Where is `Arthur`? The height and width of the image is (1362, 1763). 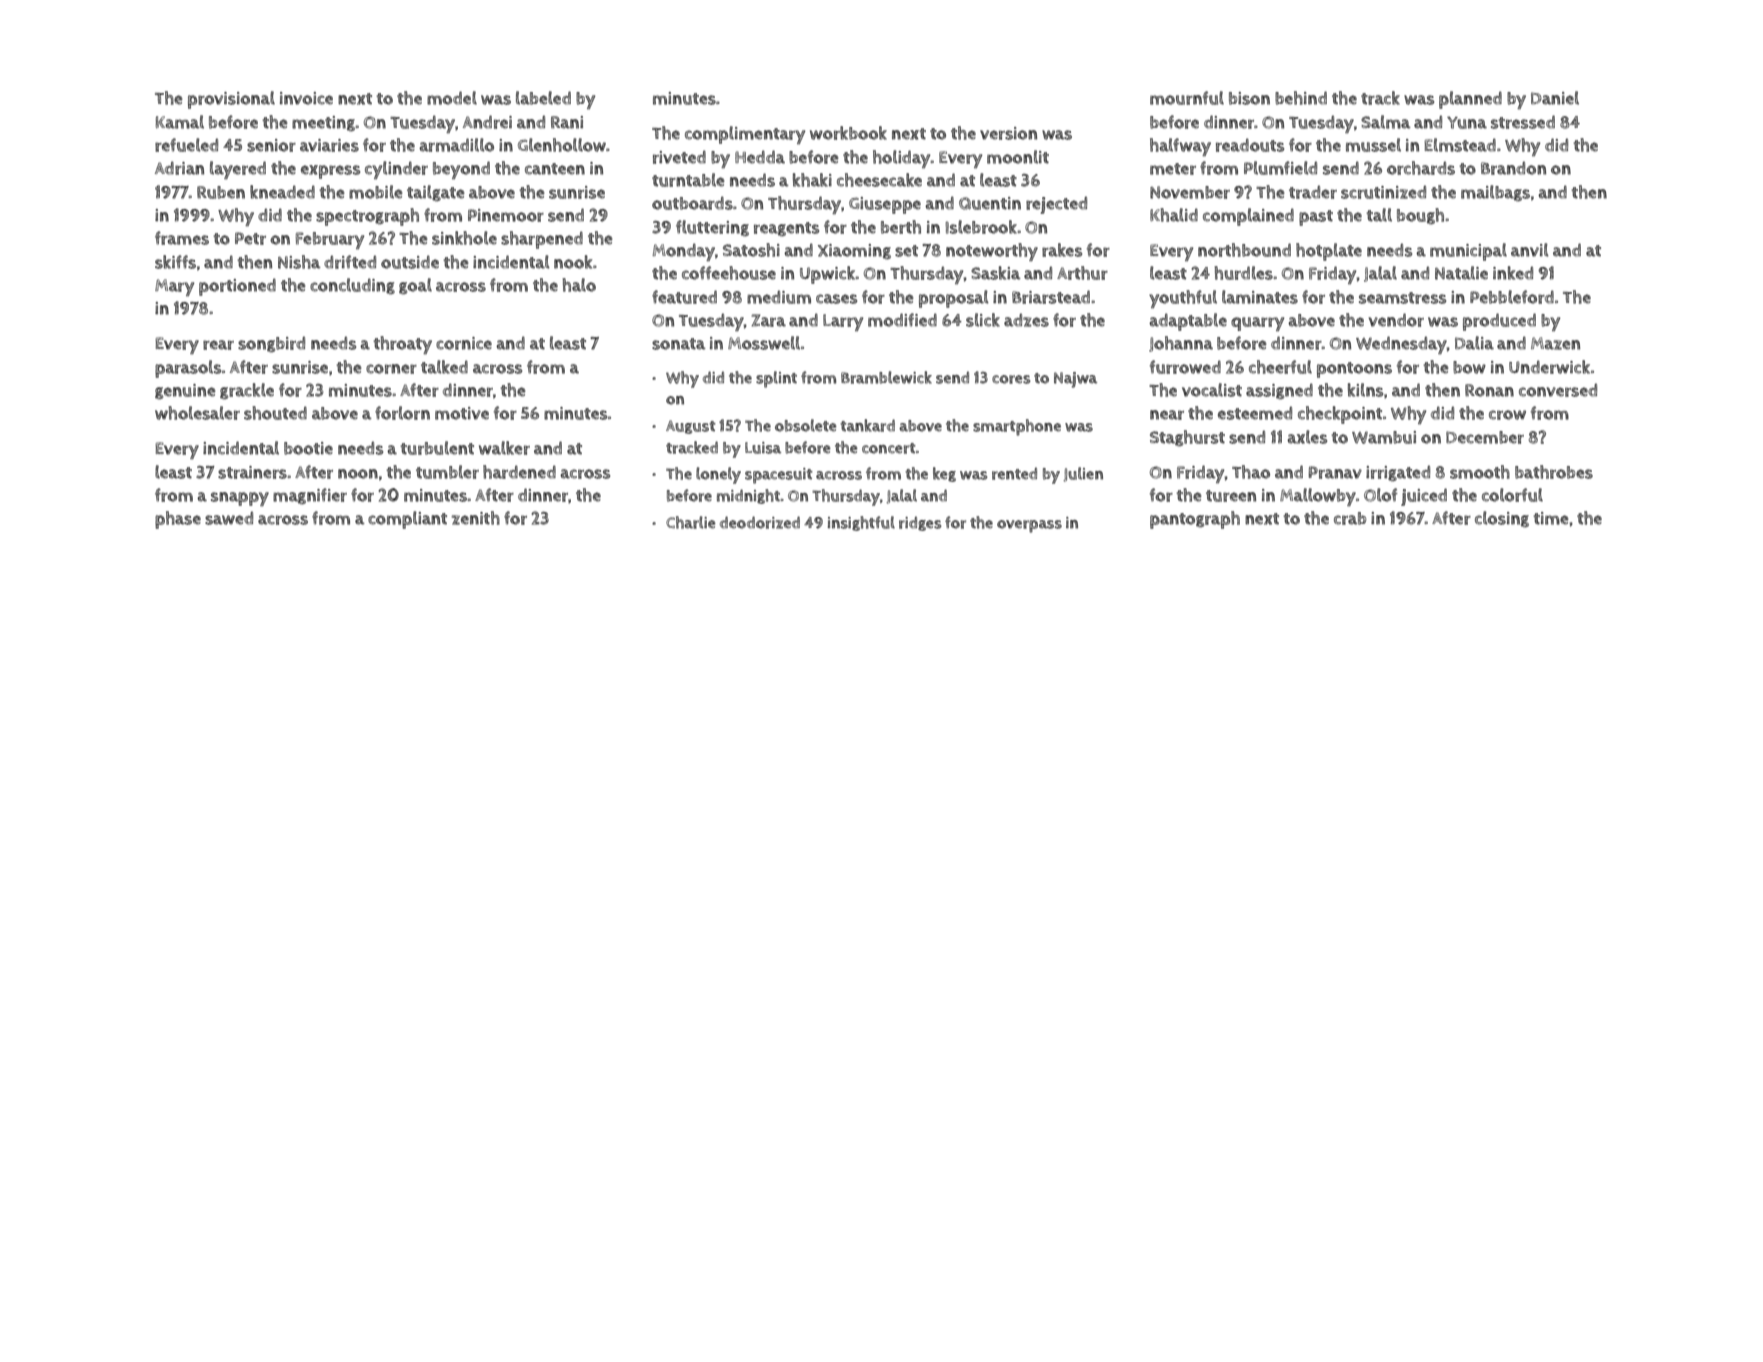
Arthur is located at coordinates (1082, 273).
